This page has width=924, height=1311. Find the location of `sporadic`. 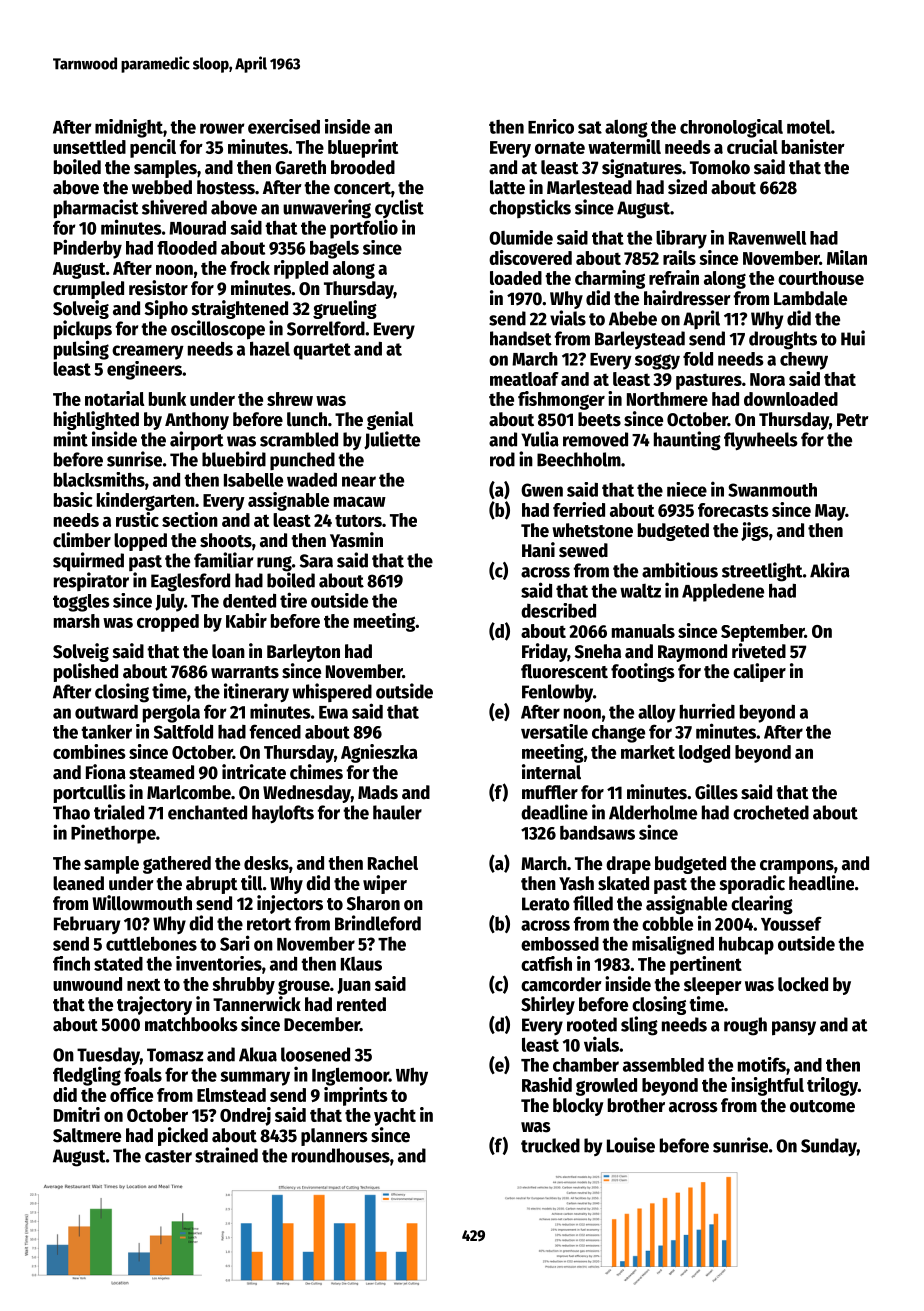

sporadic is located at coordinates (752, 884).
